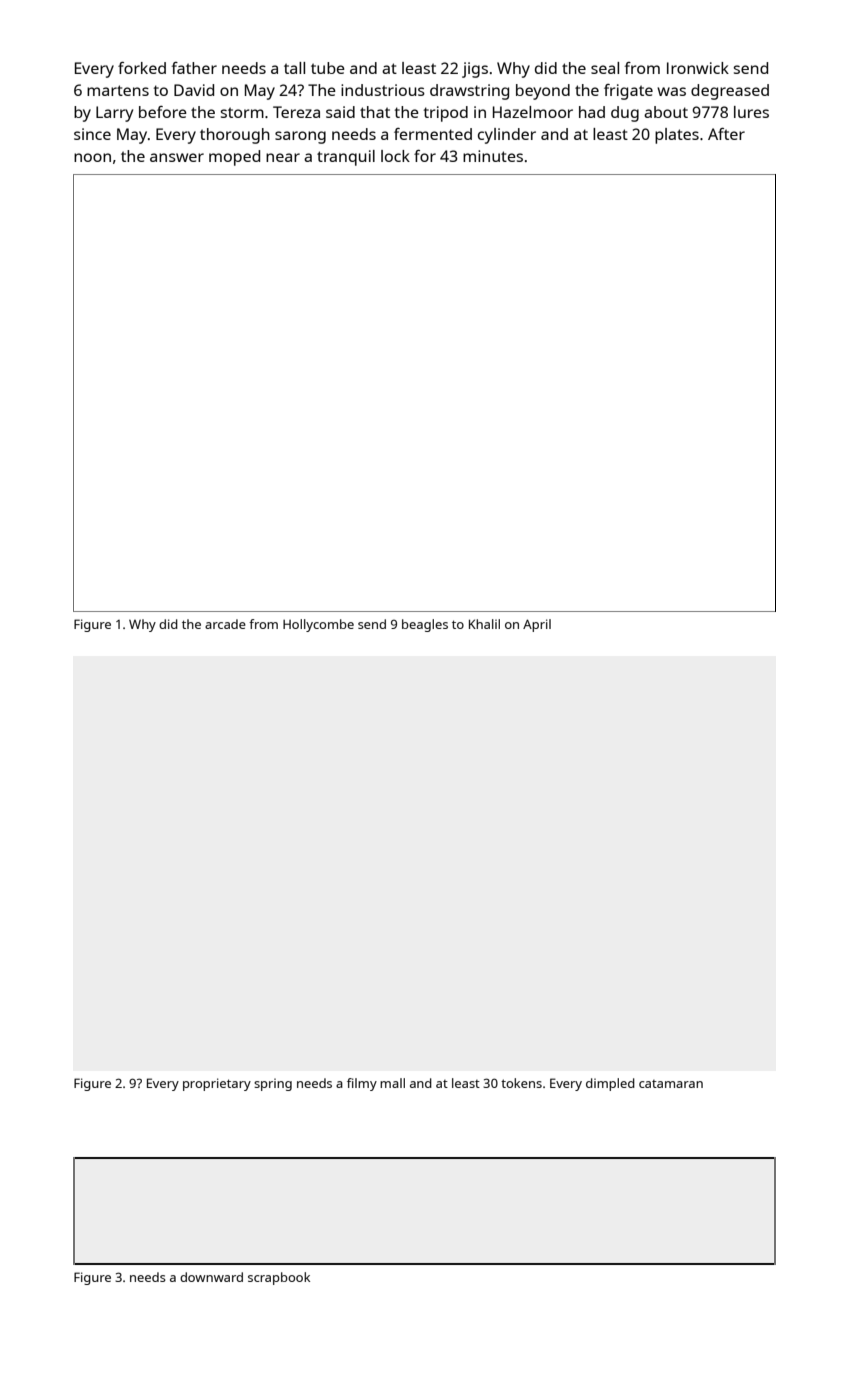 Image resolution: width=849 pixels, height=1400 pixels. What do you see at coordinates (521, 1083) in the screenshot?
I see `tokens` at bounding box center [521, 1083].
